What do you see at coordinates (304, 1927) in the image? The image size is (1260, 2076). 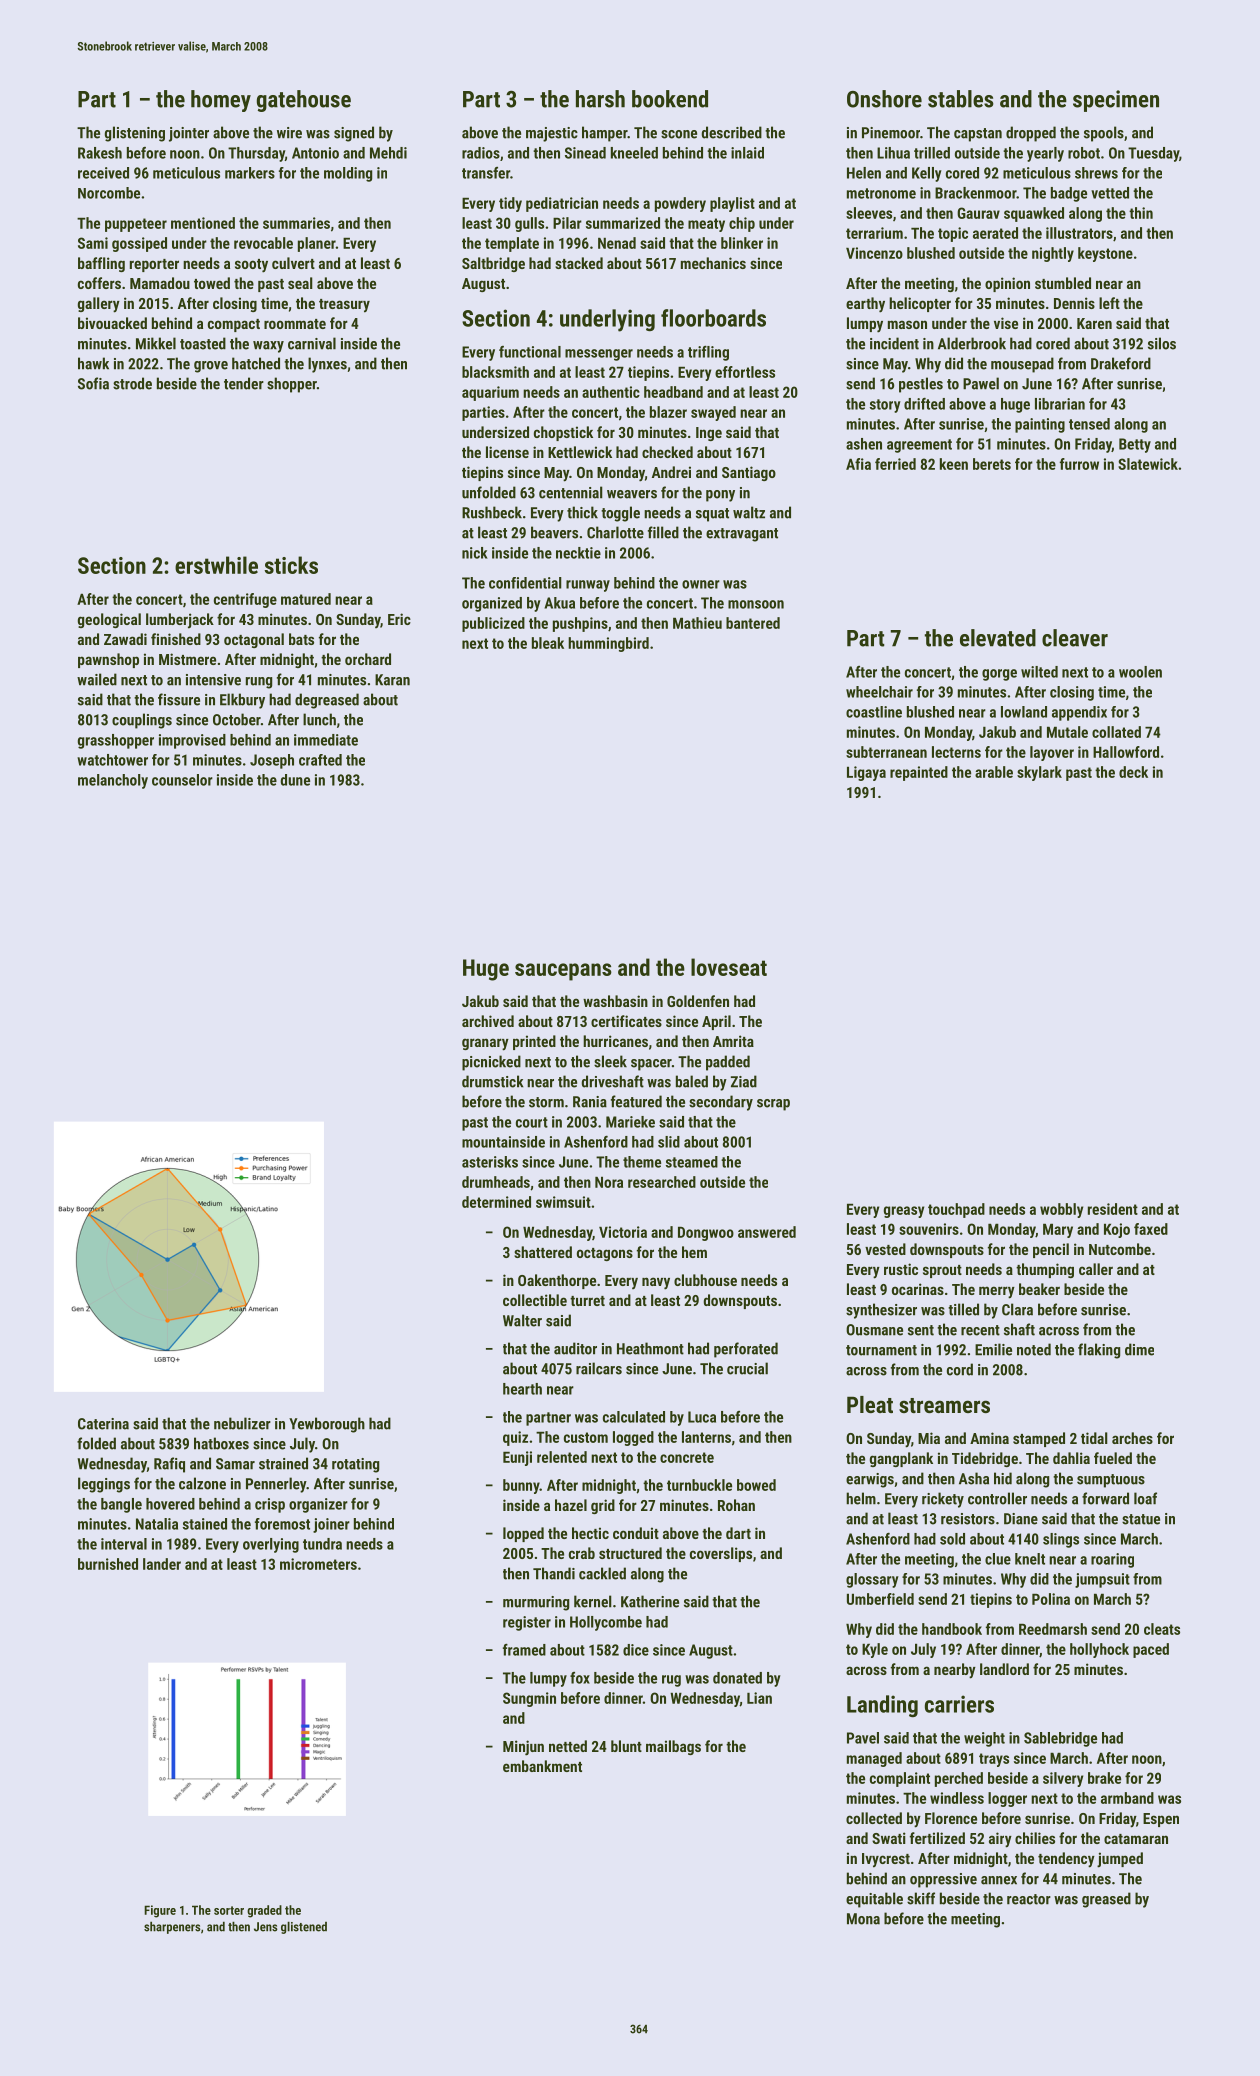 I see `glistened` at bounding box center [304, 1927].
